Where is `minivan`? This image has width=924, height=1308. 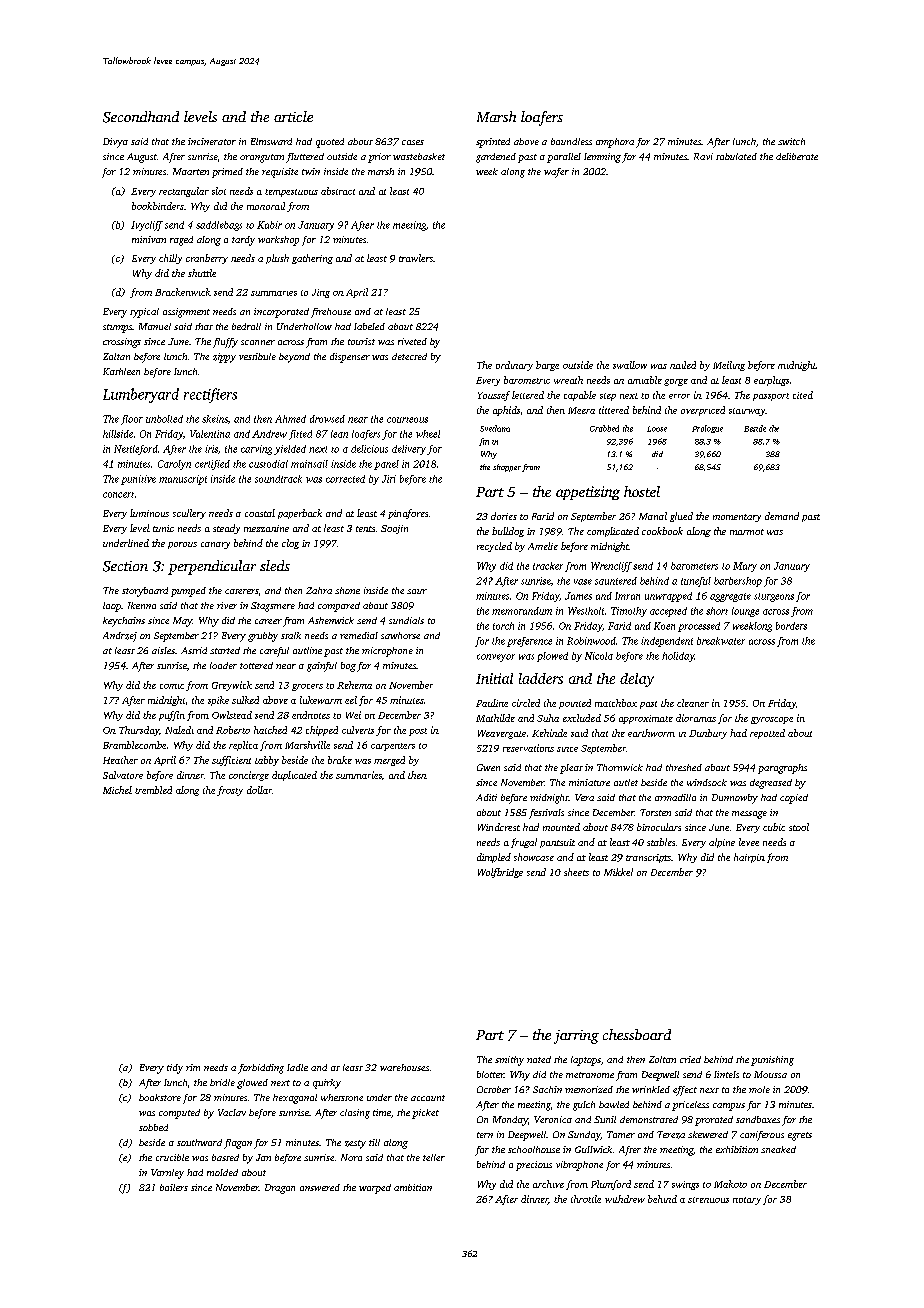
minivan is located at coordinates (149, 239).
